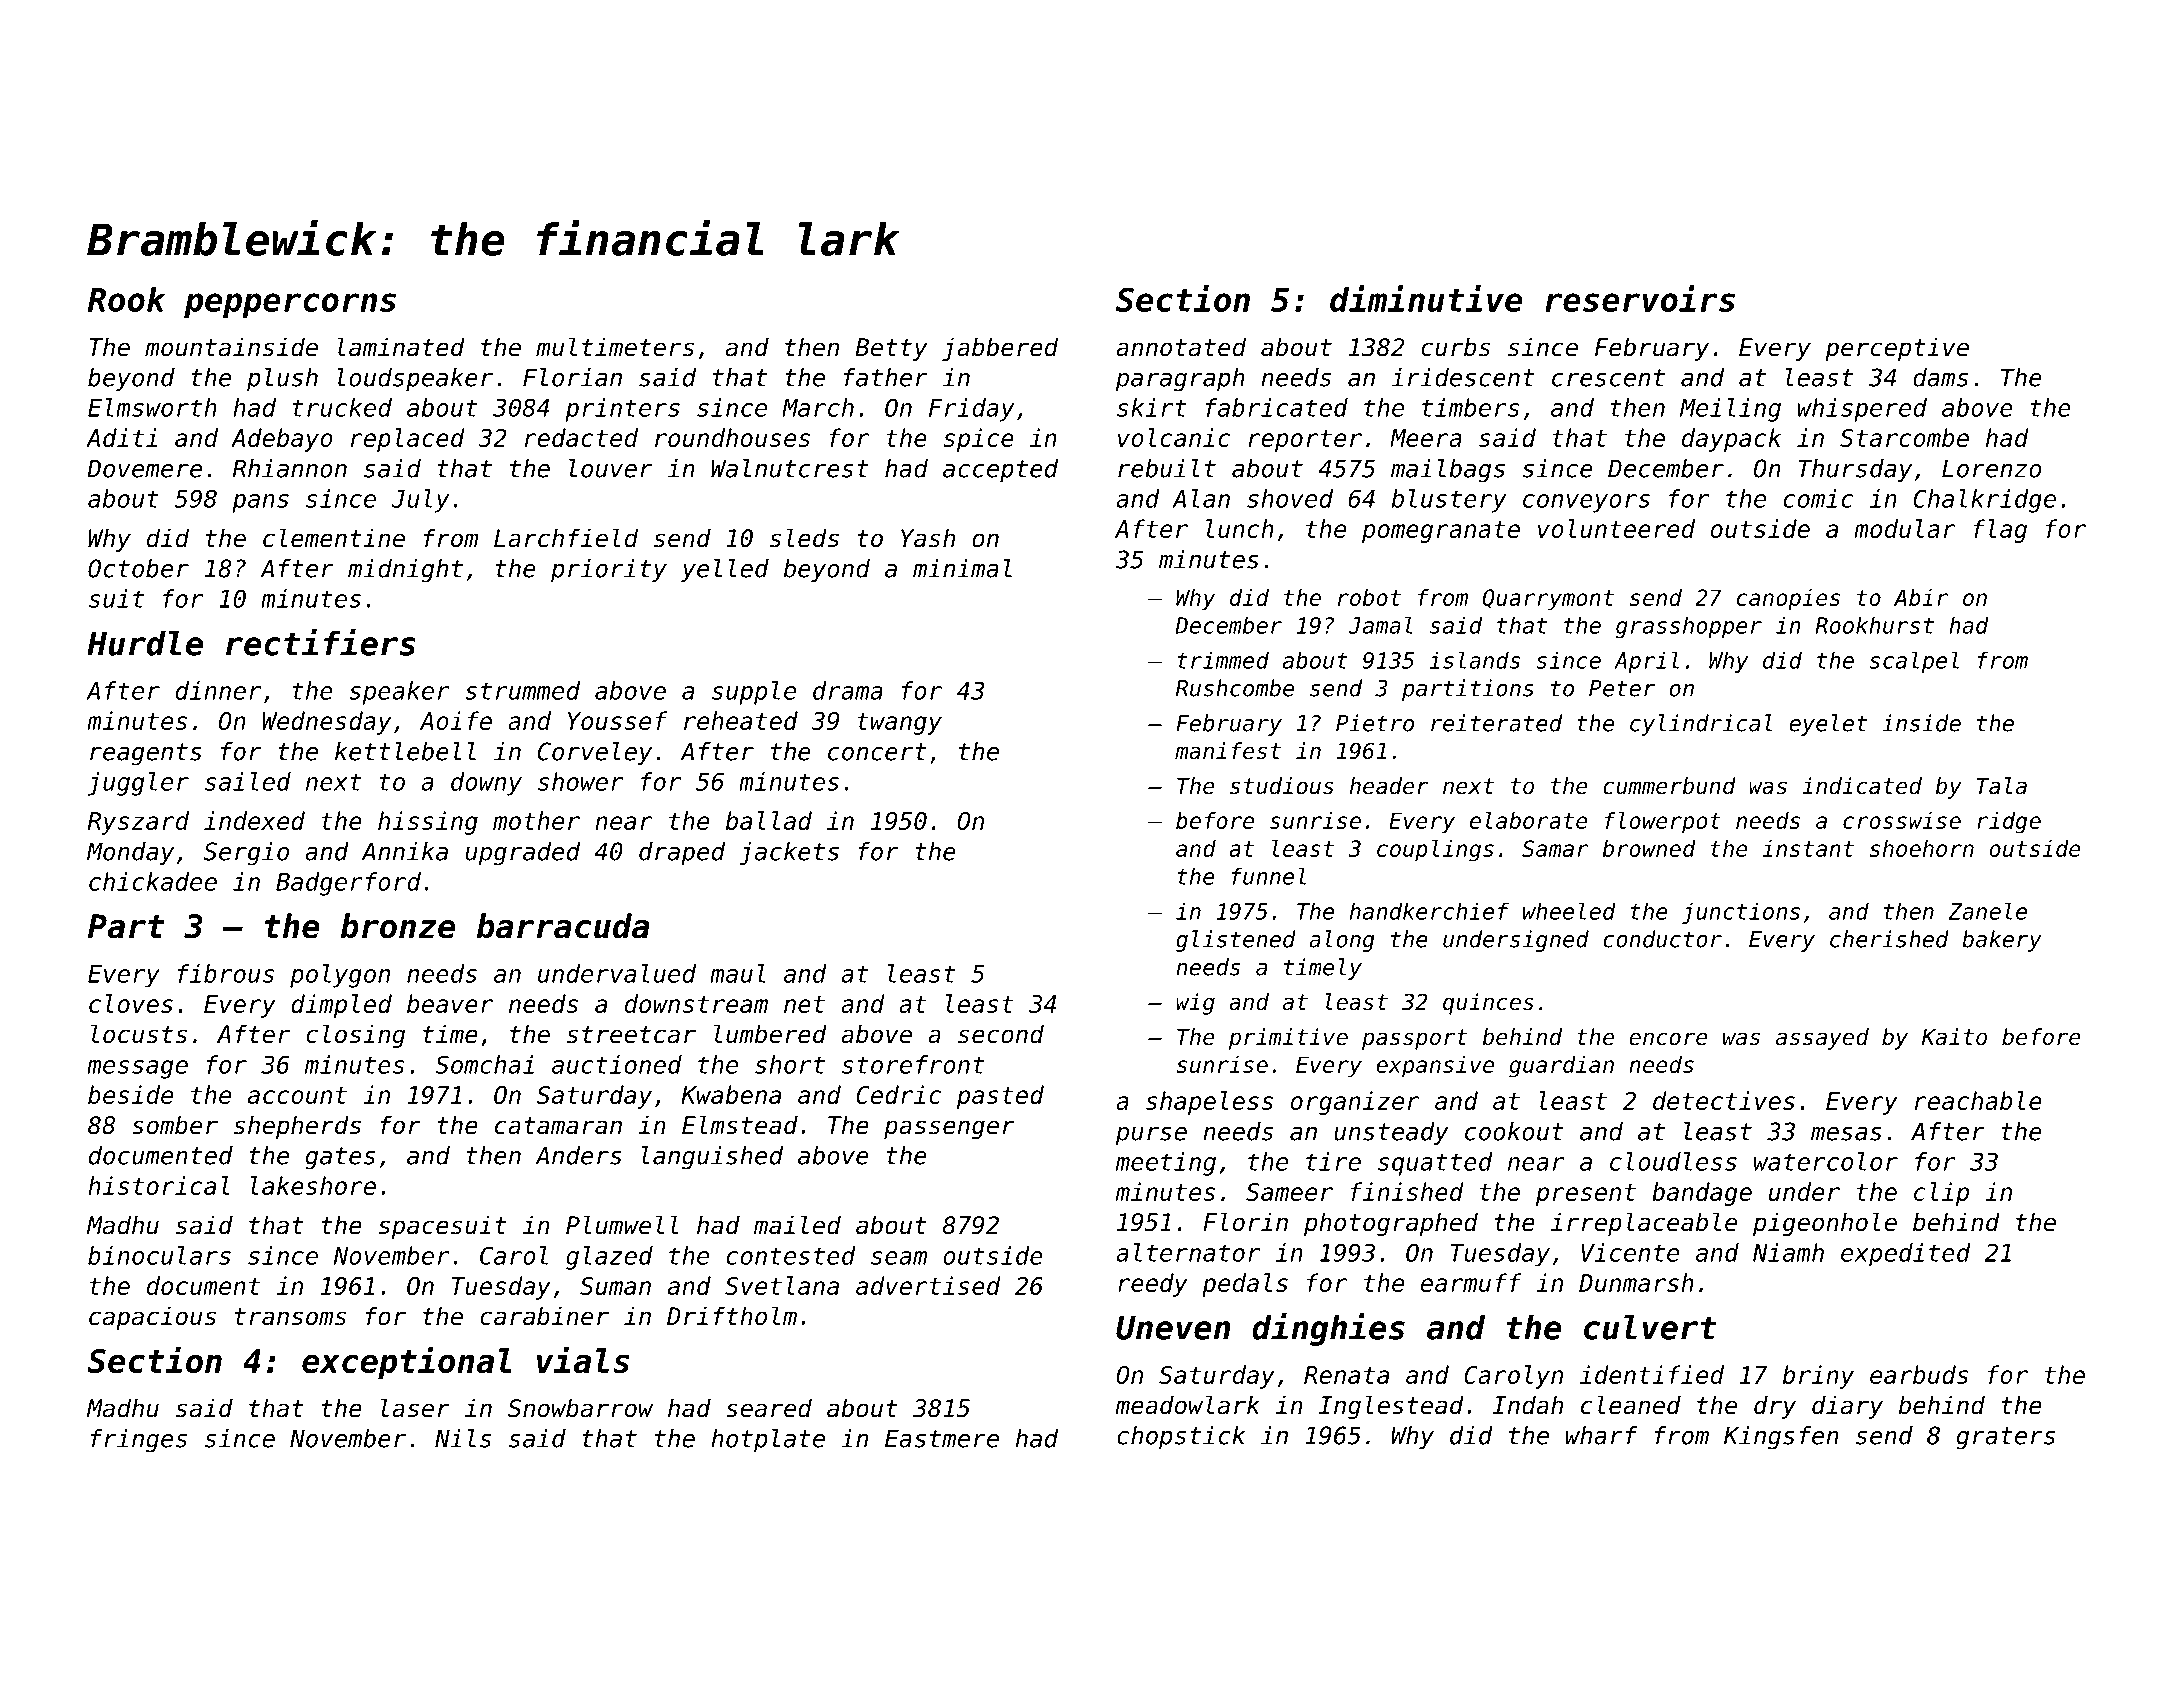  Describe the element at coordinates (138, 823) in the document. I see `Ryszard` at that location.
